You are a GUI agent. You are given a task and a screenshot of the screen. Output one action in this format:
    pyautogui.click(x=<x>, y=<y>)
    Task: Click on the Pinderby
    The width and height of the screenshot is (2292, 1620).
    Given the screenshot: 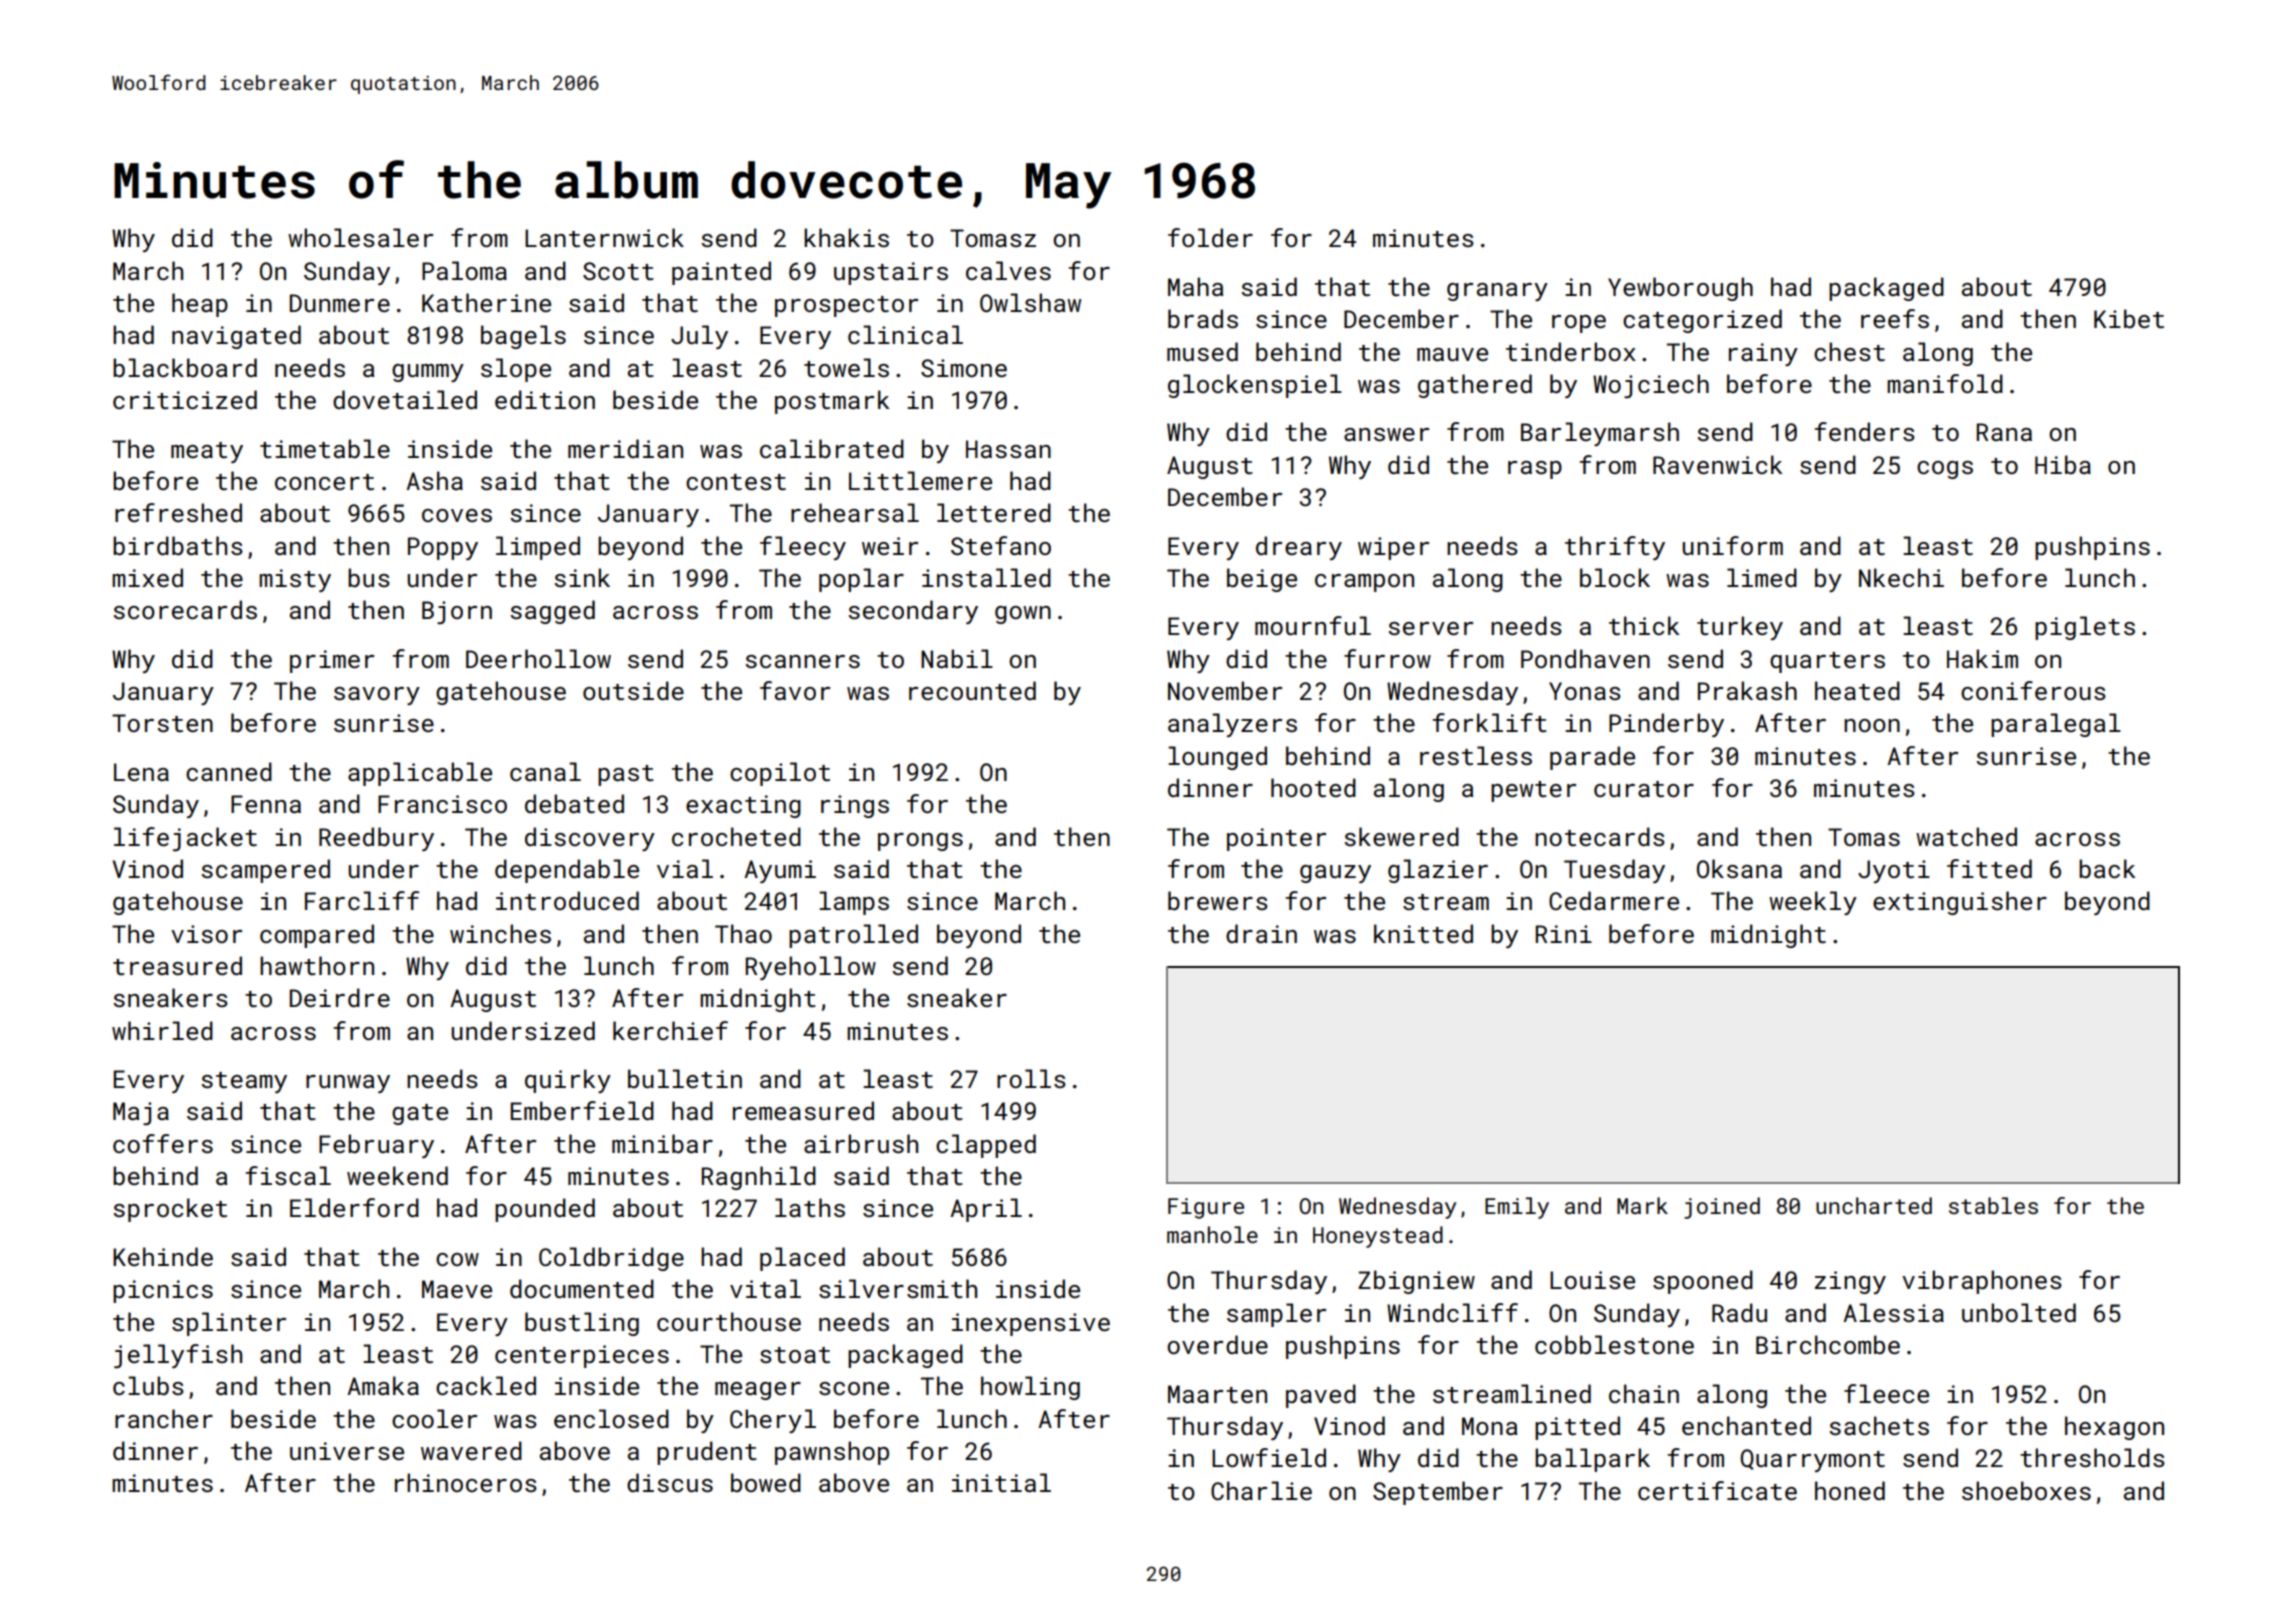 What is the action you would take?
    pyautogui.click(x=1666, y=725)
